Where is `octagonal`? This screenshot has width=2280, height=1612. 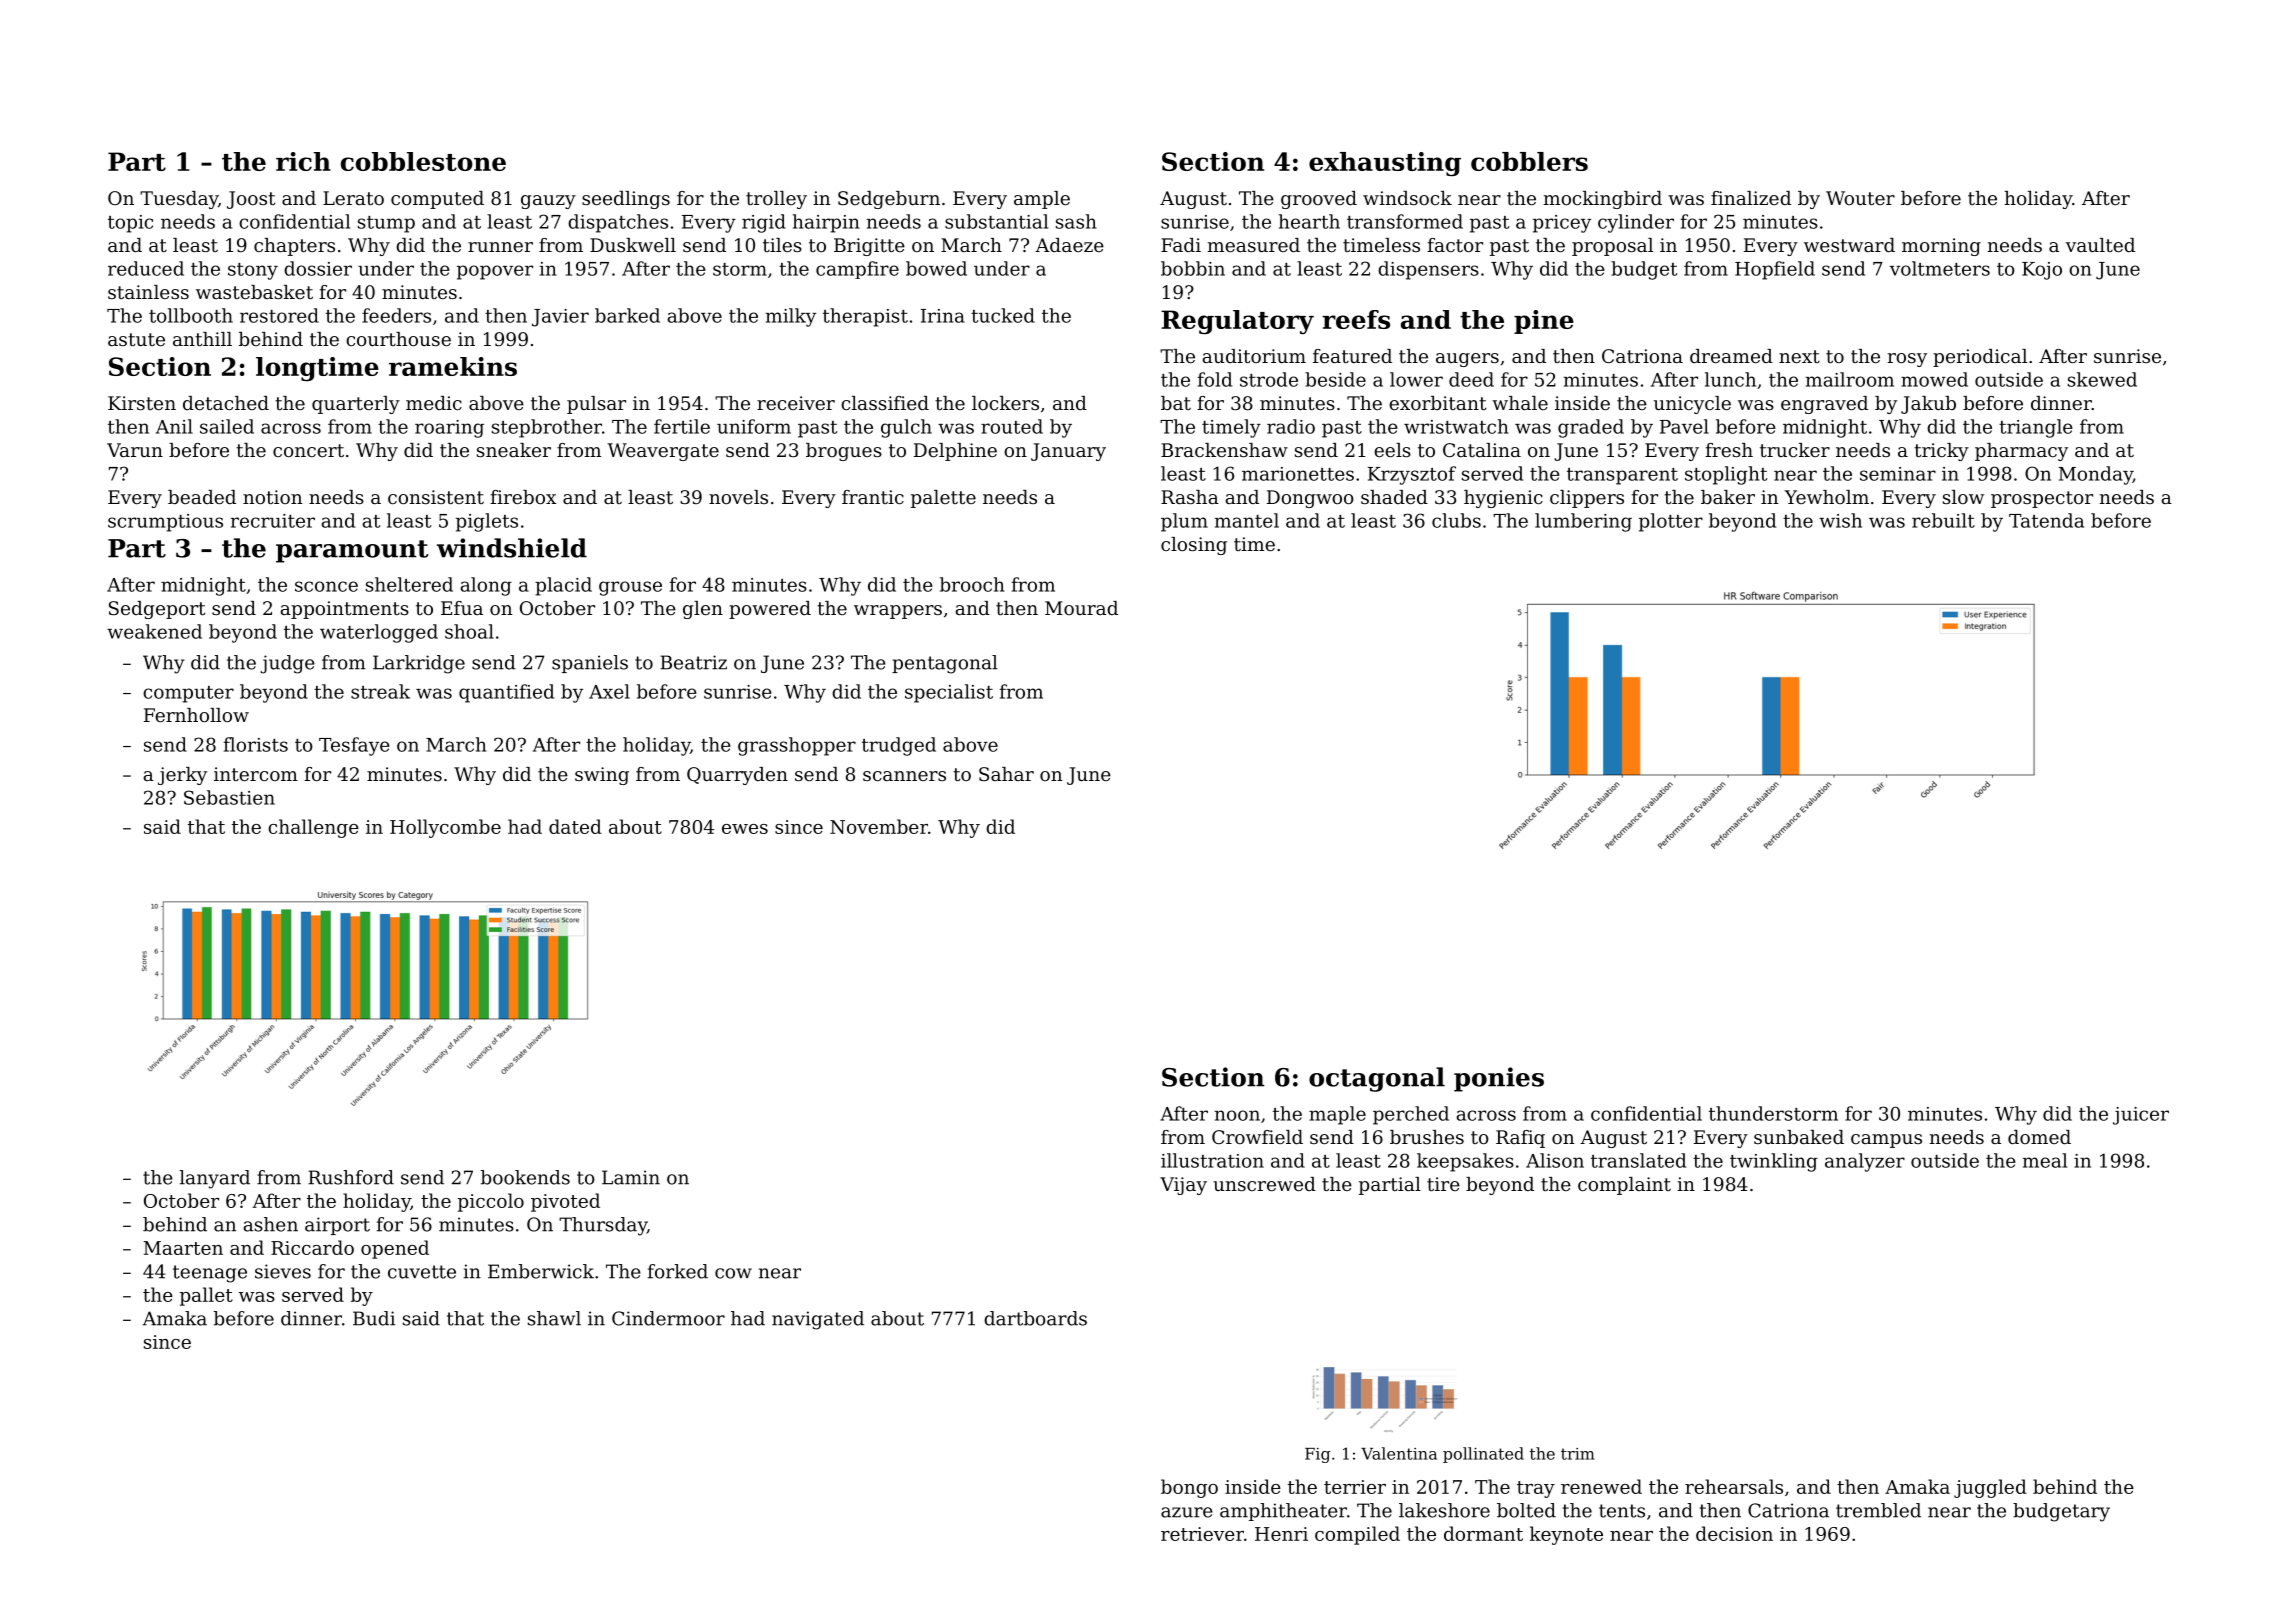 octagonal is located at coordinates (1377, 1079).
